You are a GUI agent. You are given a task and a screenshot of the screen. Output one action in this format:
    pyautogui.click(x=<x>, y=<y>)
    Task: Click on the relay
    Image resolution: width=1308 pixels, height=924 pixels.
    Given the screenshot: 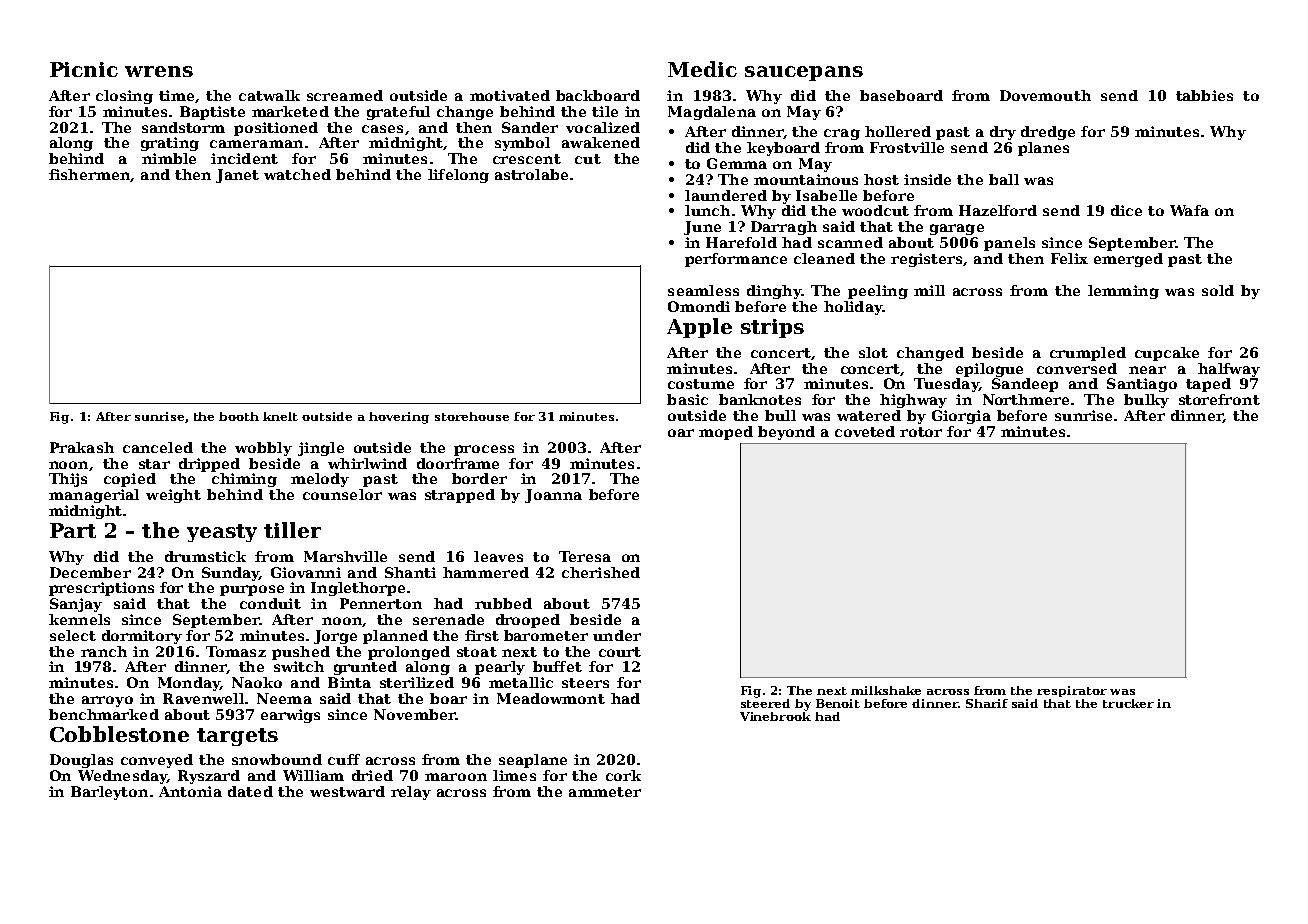 What is the action you would take?
    pyautogui.click(x=411, y=793)
